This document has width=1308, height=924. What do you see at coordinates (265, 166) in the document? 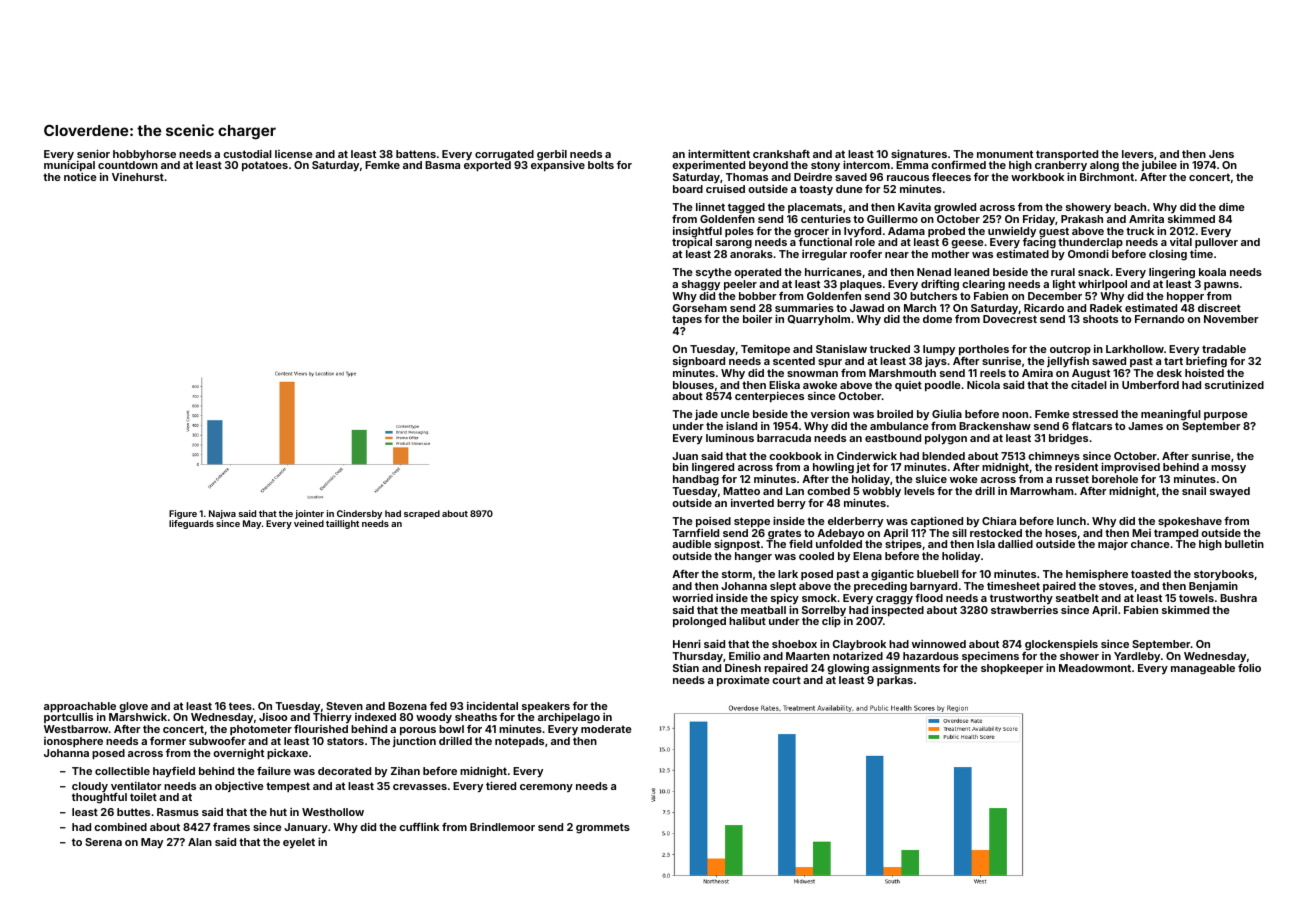
I see `potatoes` at bounding box center [265, 166].
